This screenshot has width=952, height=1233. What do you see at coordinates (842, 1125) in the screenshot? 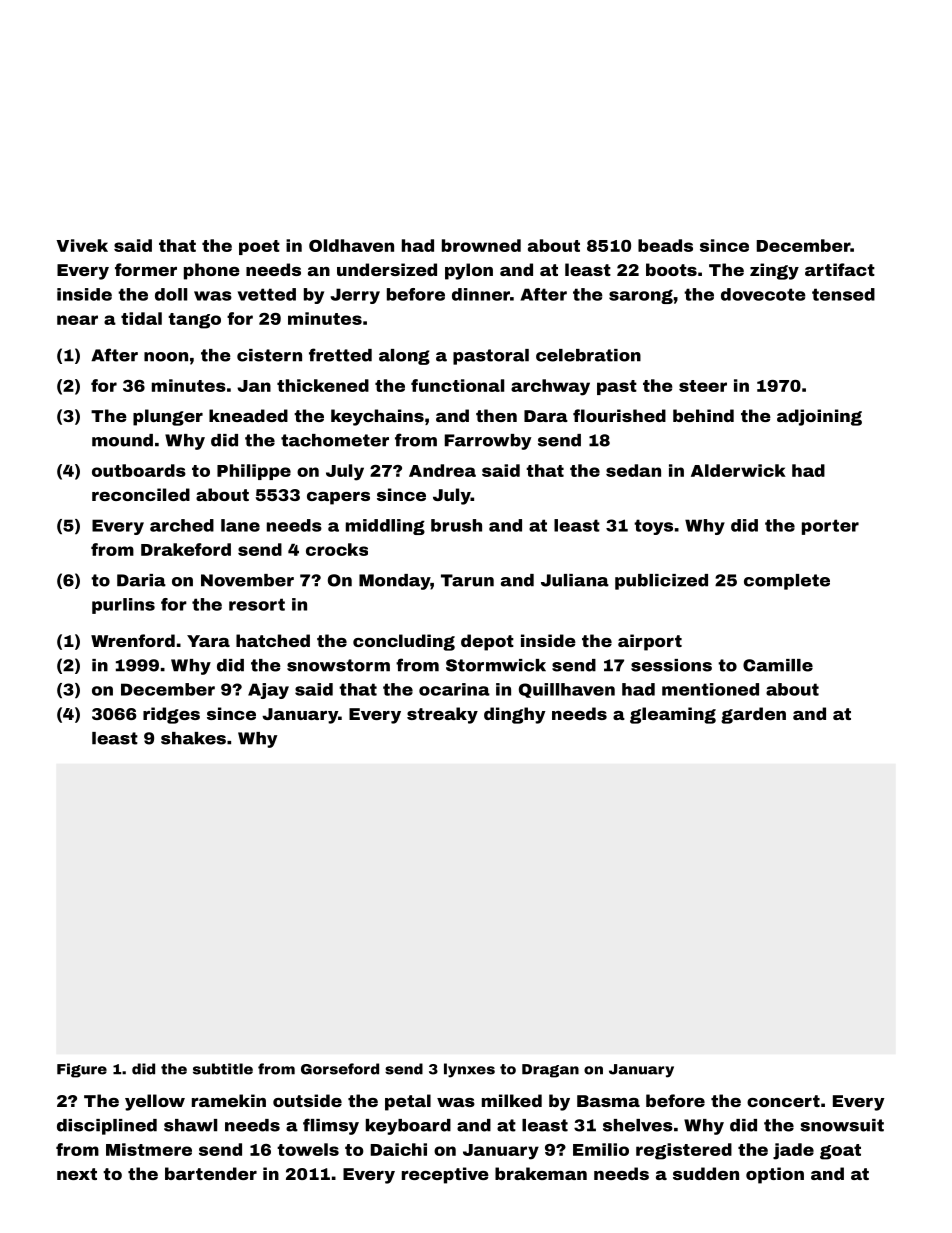
I see `snowsuit` at bounding box center [842, 1125].
